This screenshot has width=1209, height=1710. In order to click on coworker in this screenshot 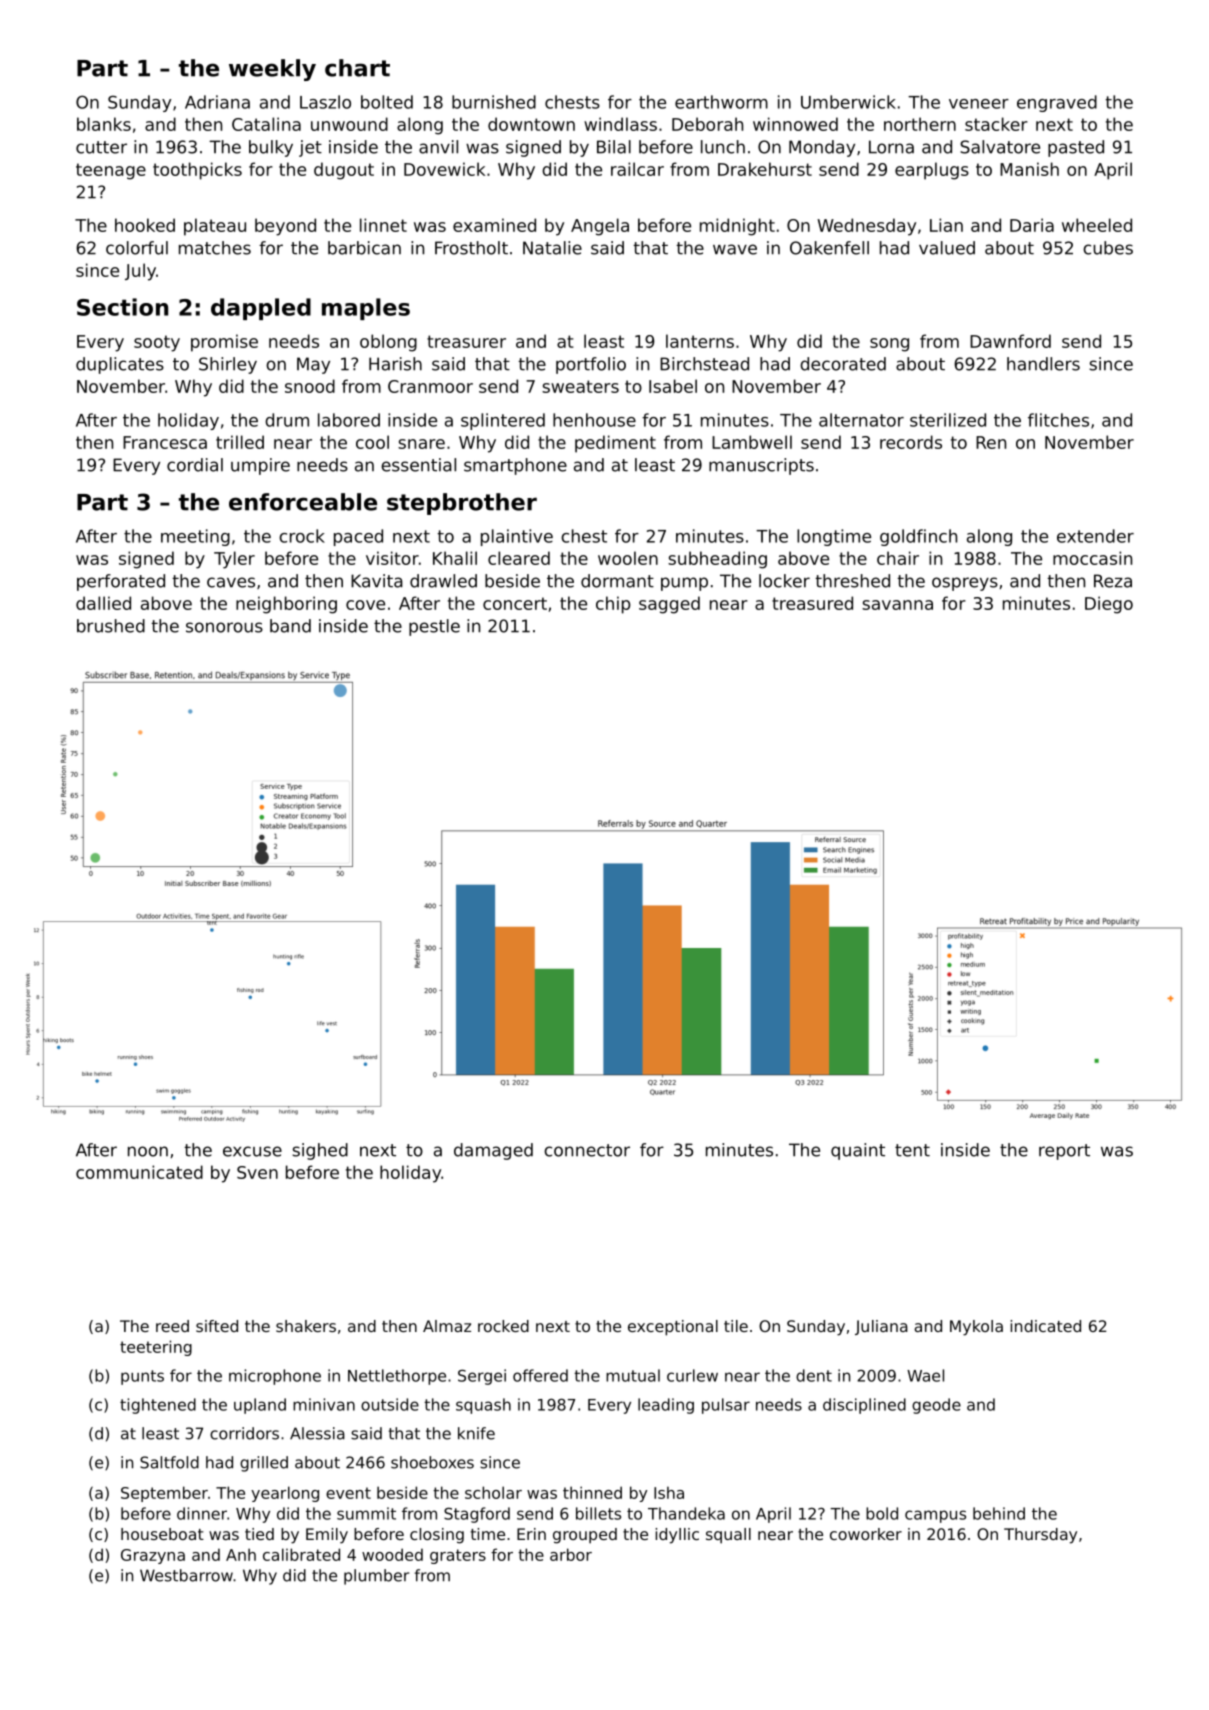, I will do `click(866, 1534)`.
